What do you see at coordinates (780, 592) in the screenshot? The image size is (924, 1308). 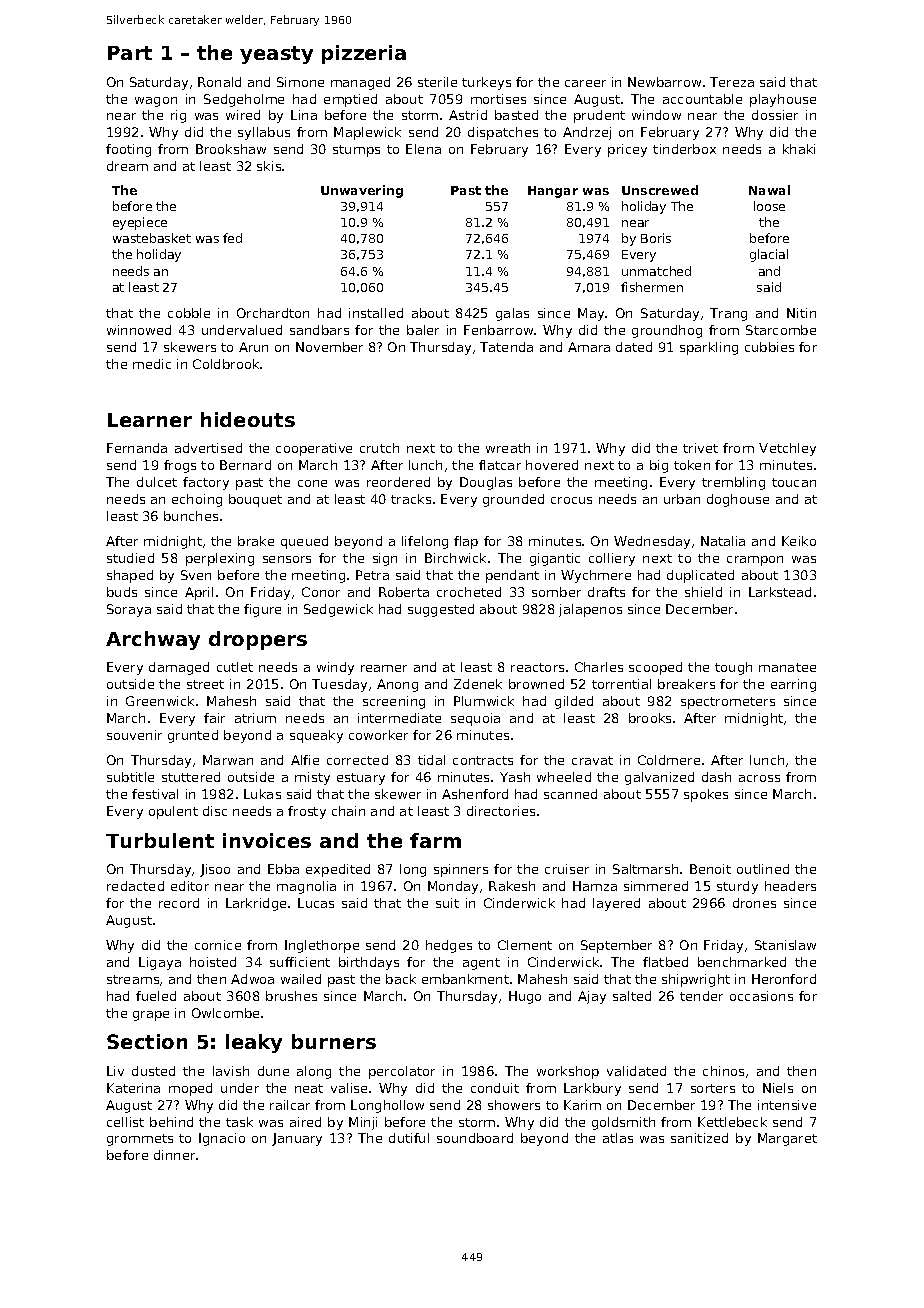 I see `Larkstead` at bounding box center [780, 592].
